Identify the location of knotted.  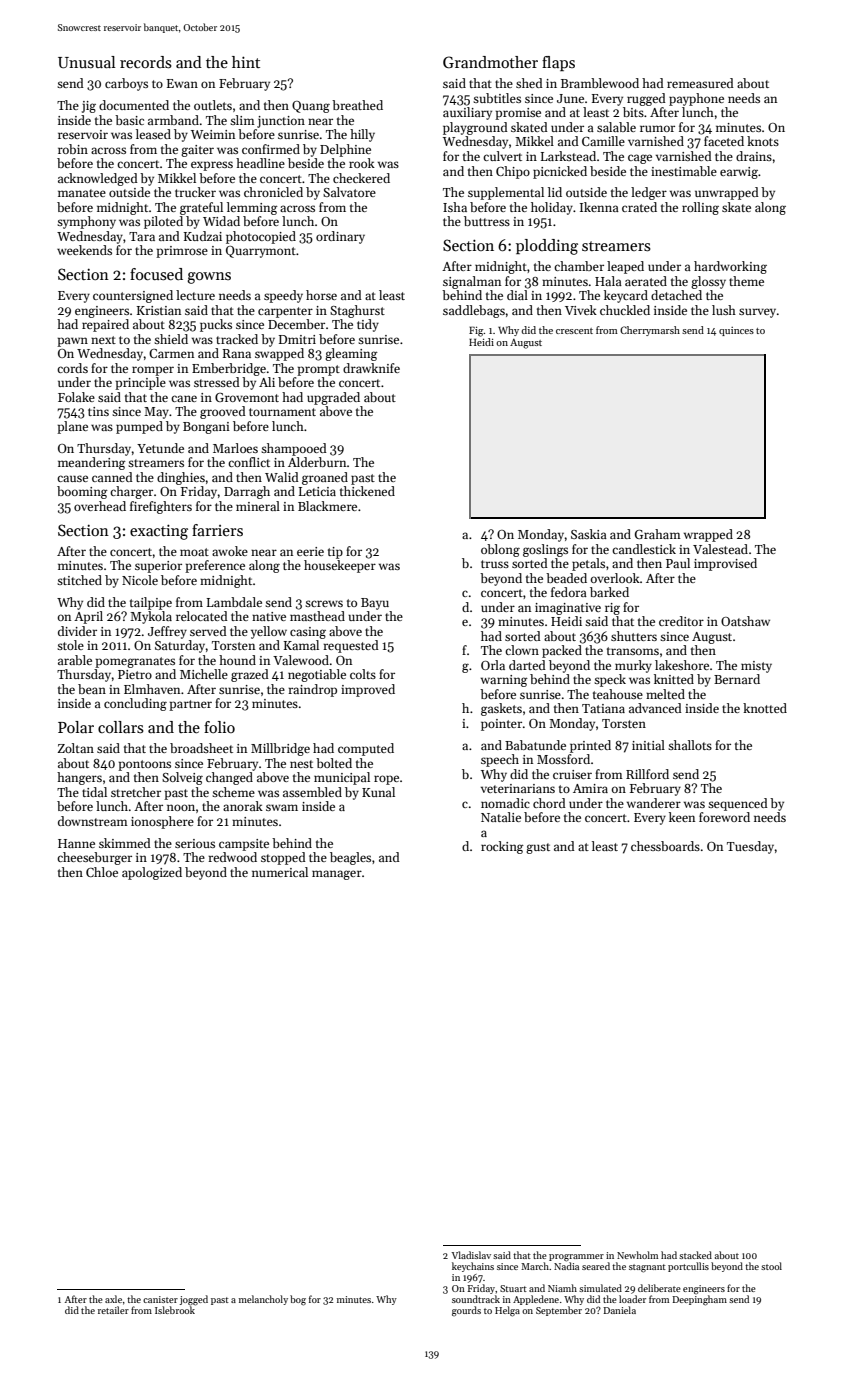
(765, 708).
